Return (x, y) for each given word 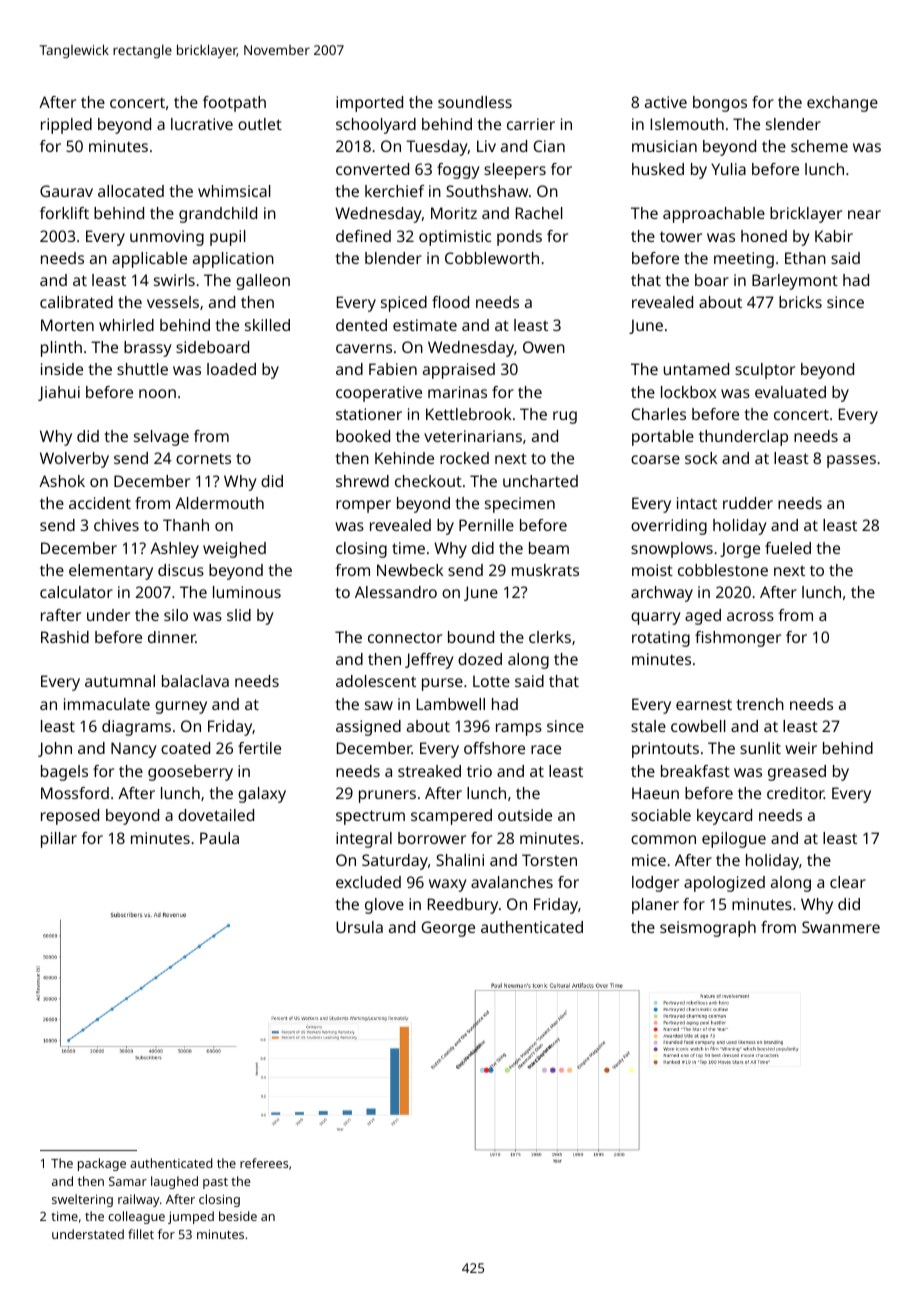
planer (655, 906)
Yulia (728, 169)
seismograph (708, 929)
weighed (234, 550)
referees (264, 1163)
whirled (126, 325)
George (448, 929)
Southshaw (487, 191)
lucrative (202, 124)
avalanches (512, 882)
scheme (819, 146)
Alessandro (396, 592)
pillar (59, 840)
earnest (704, 704)
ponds (519, 238)
